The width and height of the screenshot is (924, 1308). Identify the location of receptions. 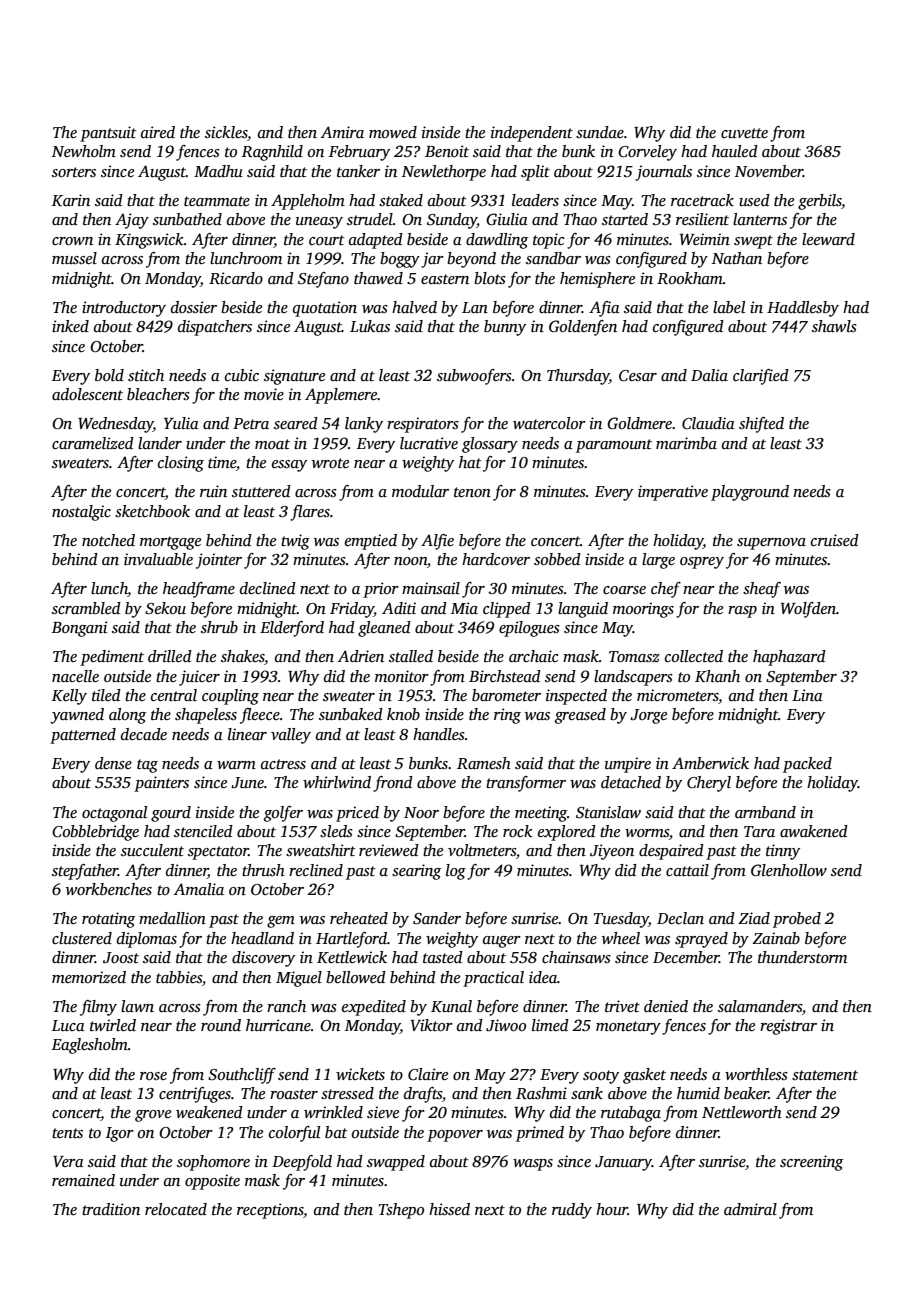
(270, 1211).
